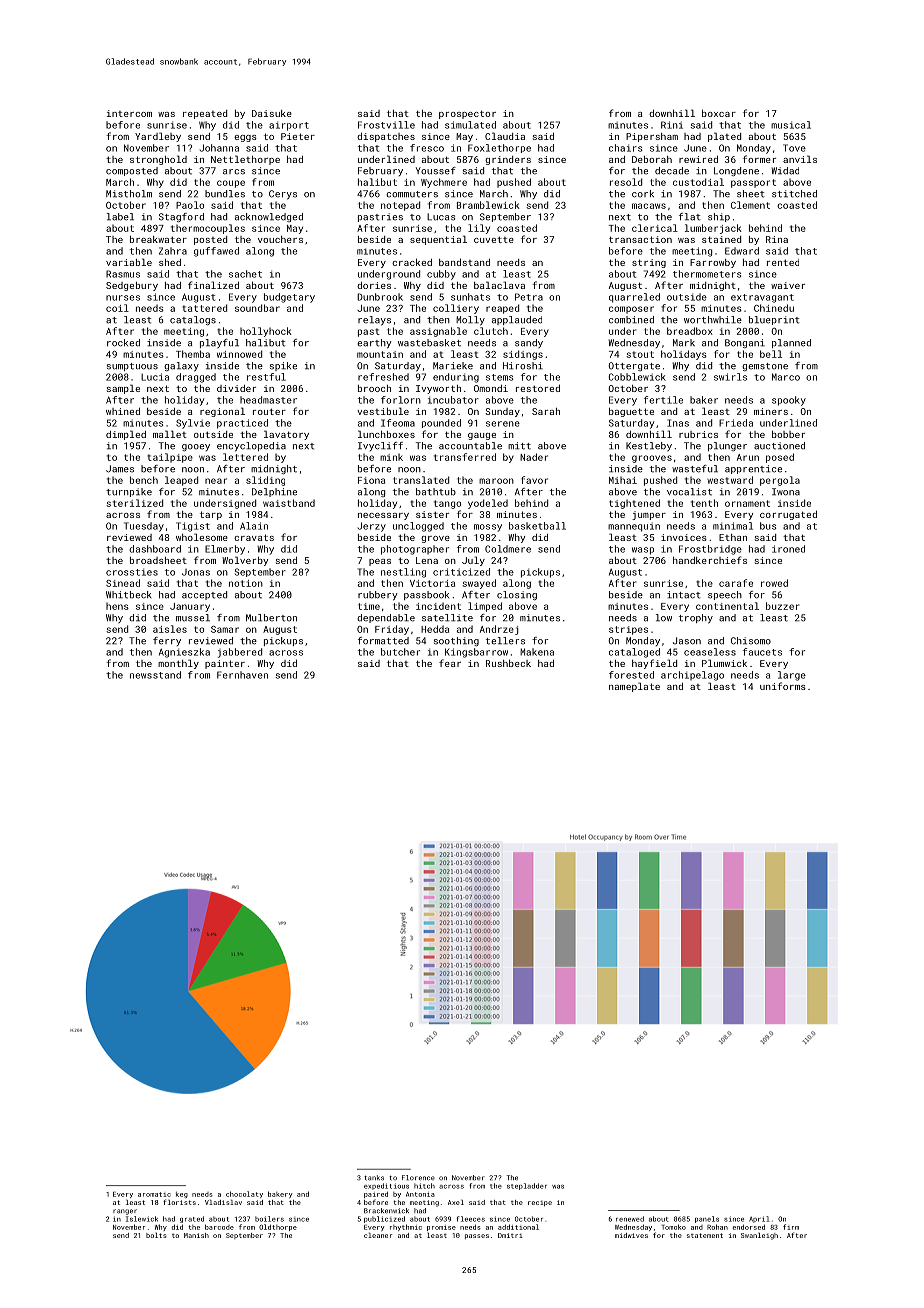  Describe the element at coordinates (652, 459) in the screenshot. I see `grooves` at that location.
